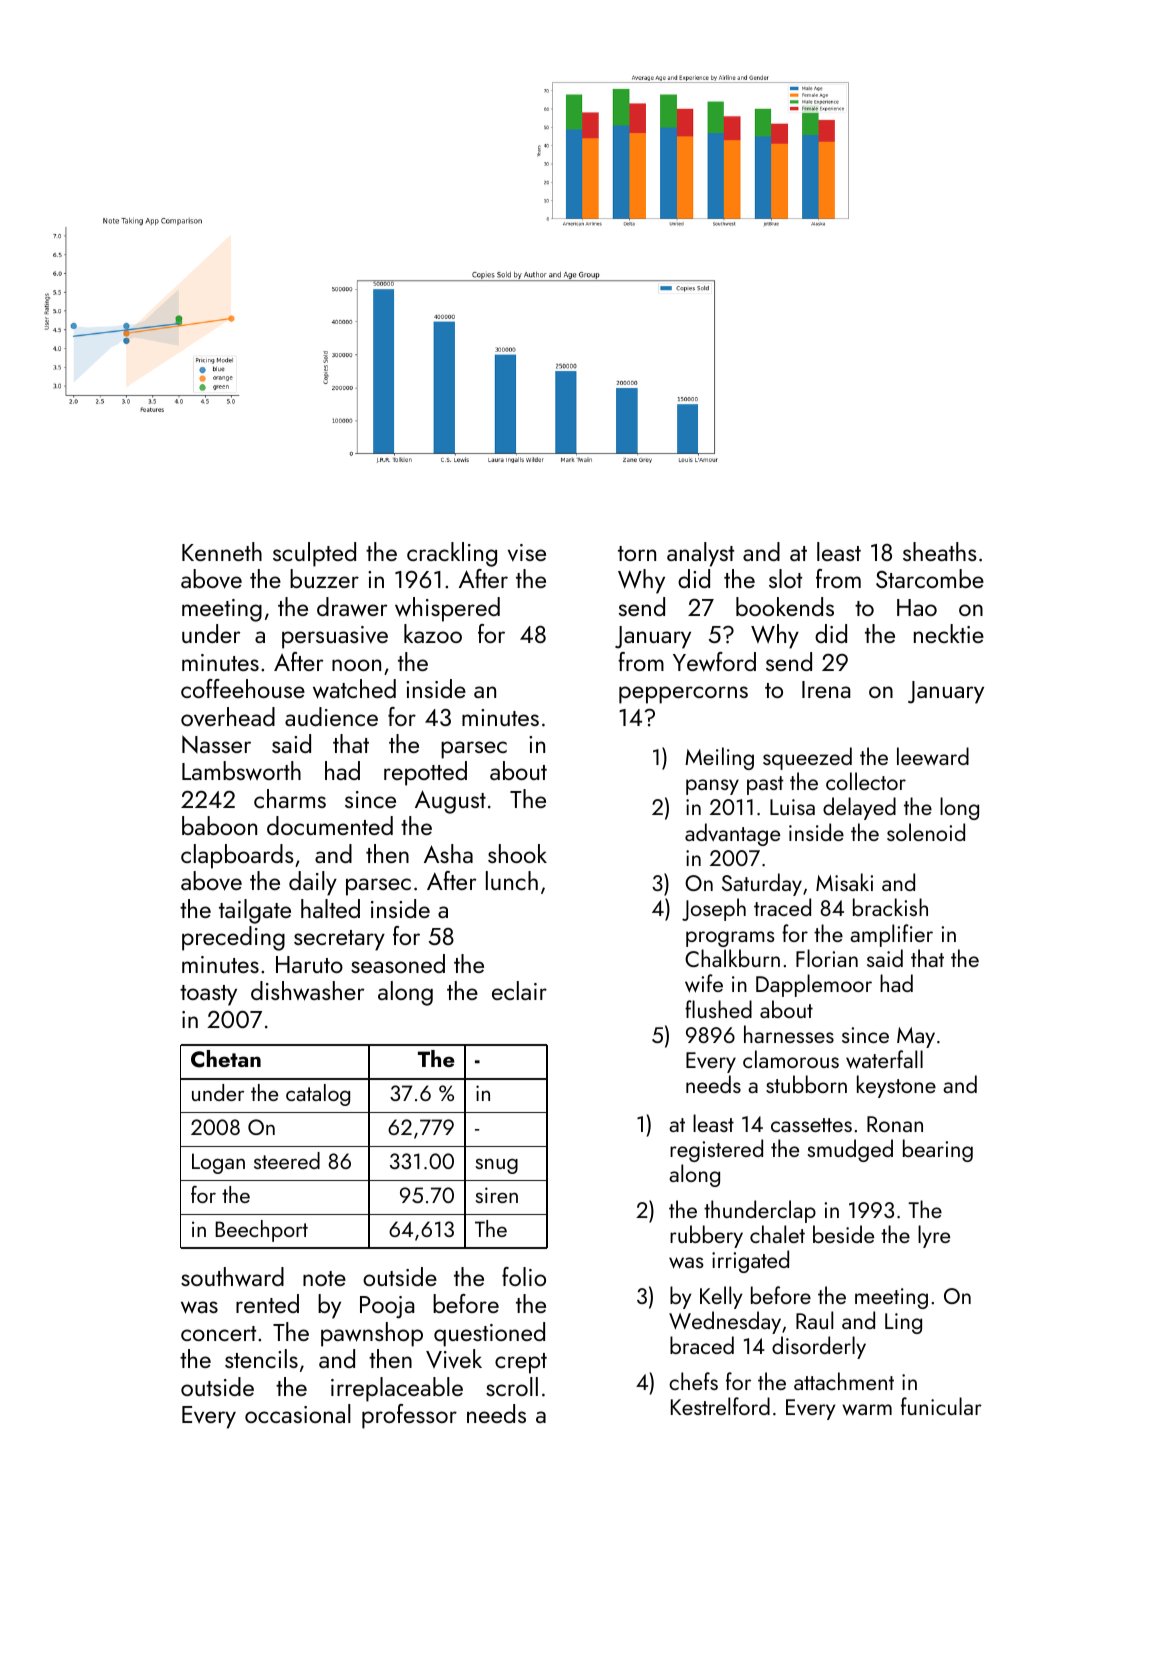  I want to click on folio, so click(524, 1276).
